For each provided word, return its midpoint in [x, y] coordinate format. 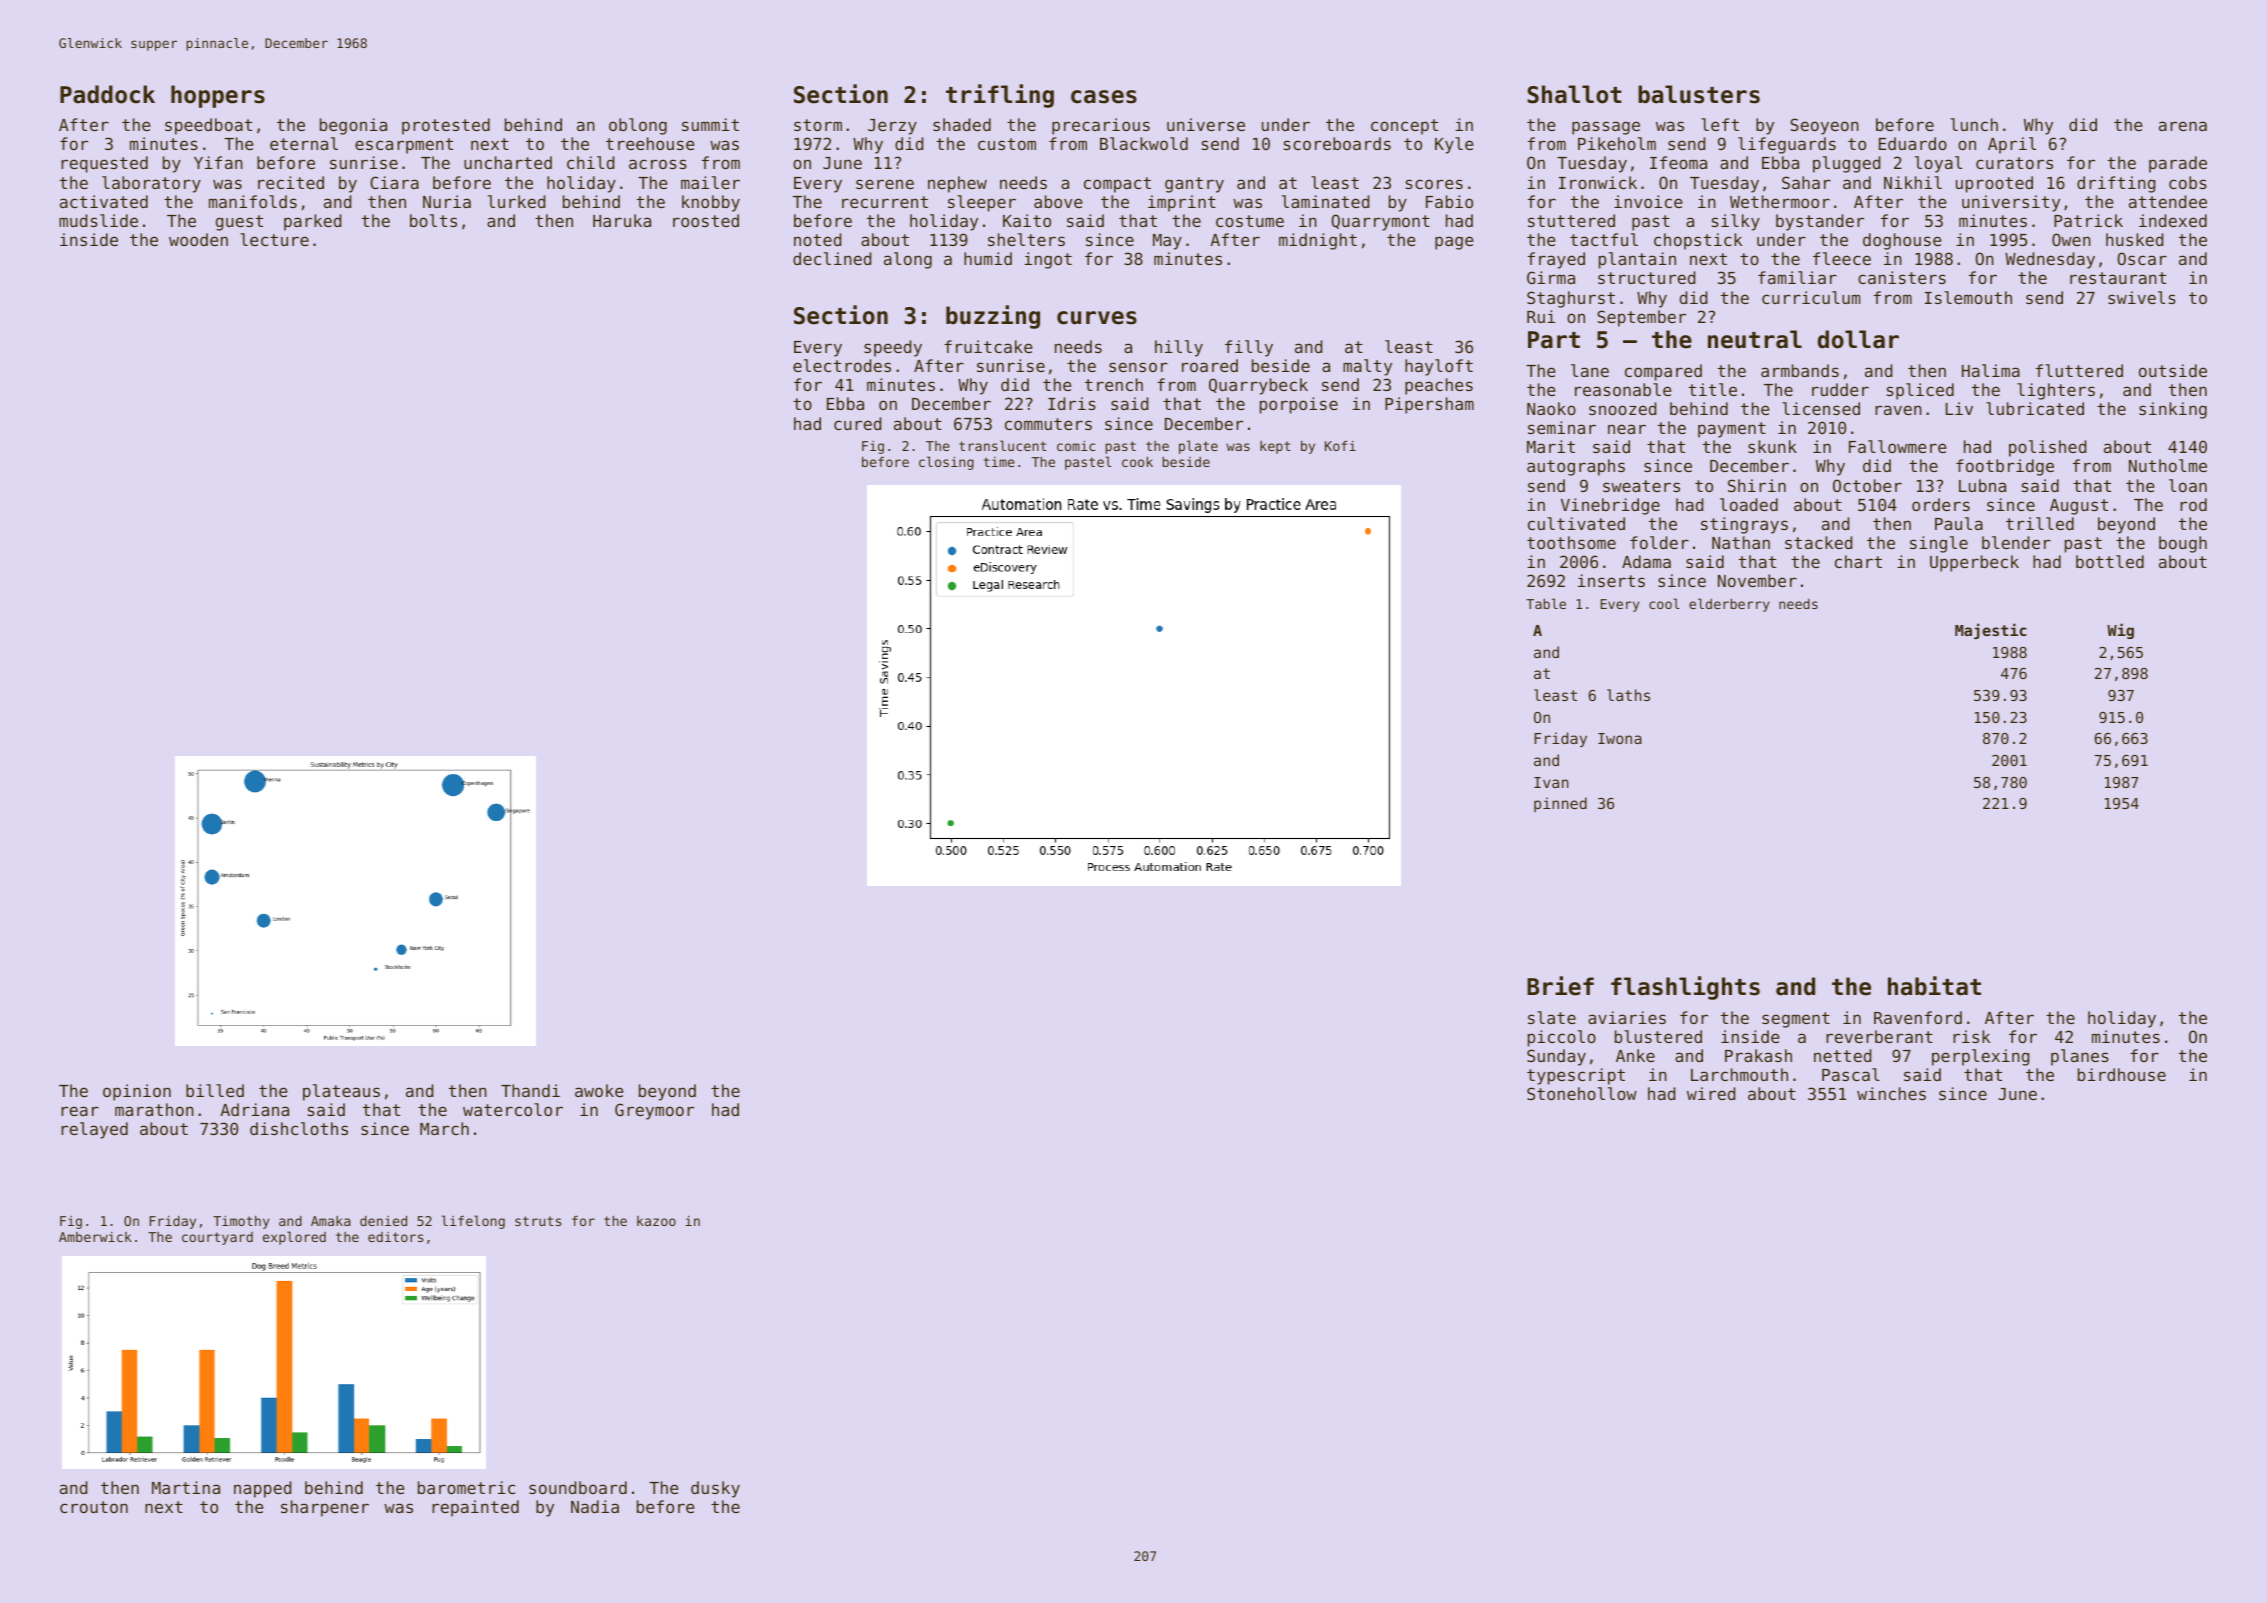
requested [104, 164]
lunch [1974, 124]
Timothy [241, 1222]
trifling [1000, 96]
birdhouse [2122, 1074]
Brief [1560, 986]
